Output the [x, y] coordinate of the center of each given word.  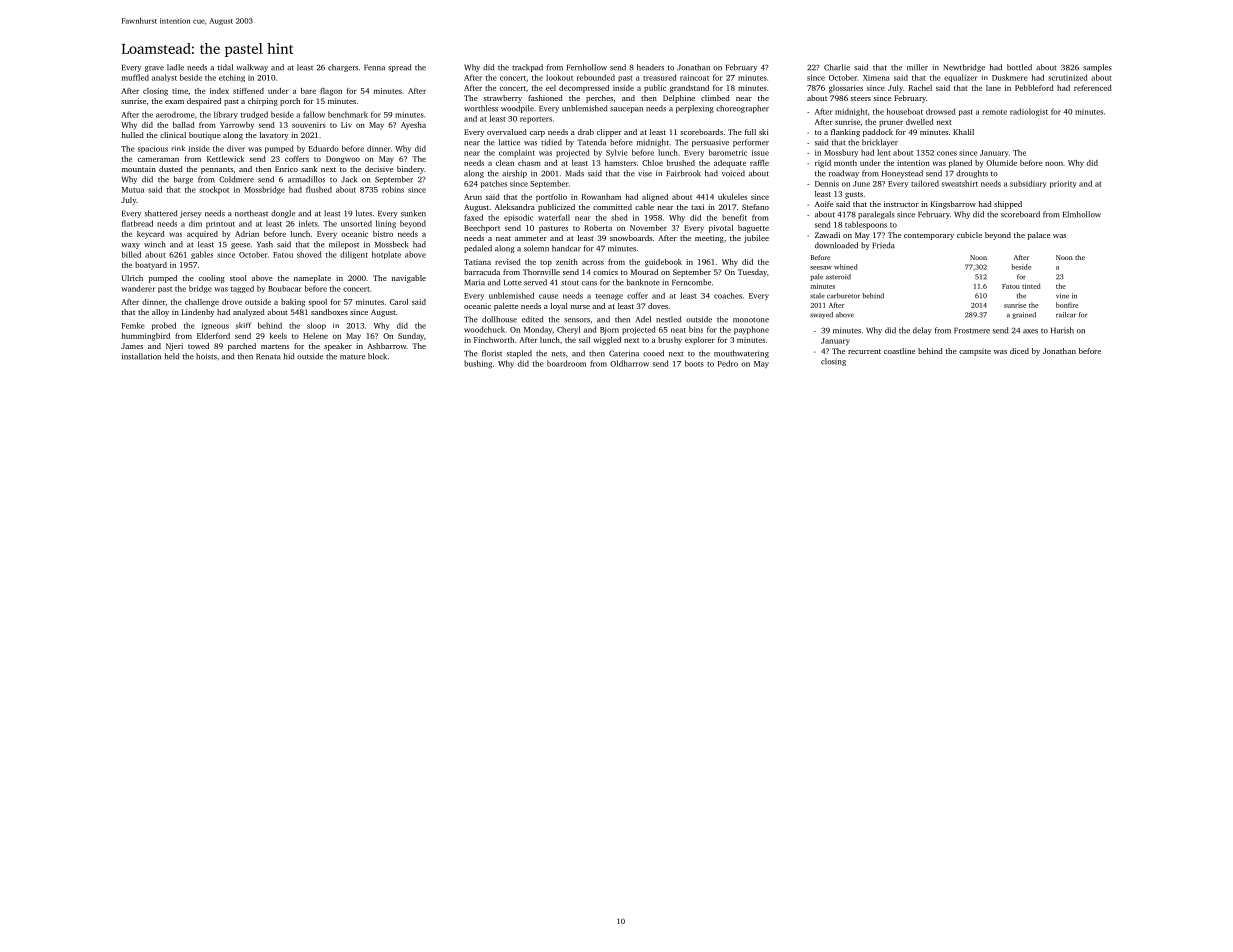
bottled [1019, 67]
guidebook [663, 263]
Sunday [411, 337]
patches [494, 184]
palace [1039, 236]
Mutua [133, 190]
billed [131, 254]
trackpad [527, 68]
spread [399, 68]
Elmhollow [1082, 214]
